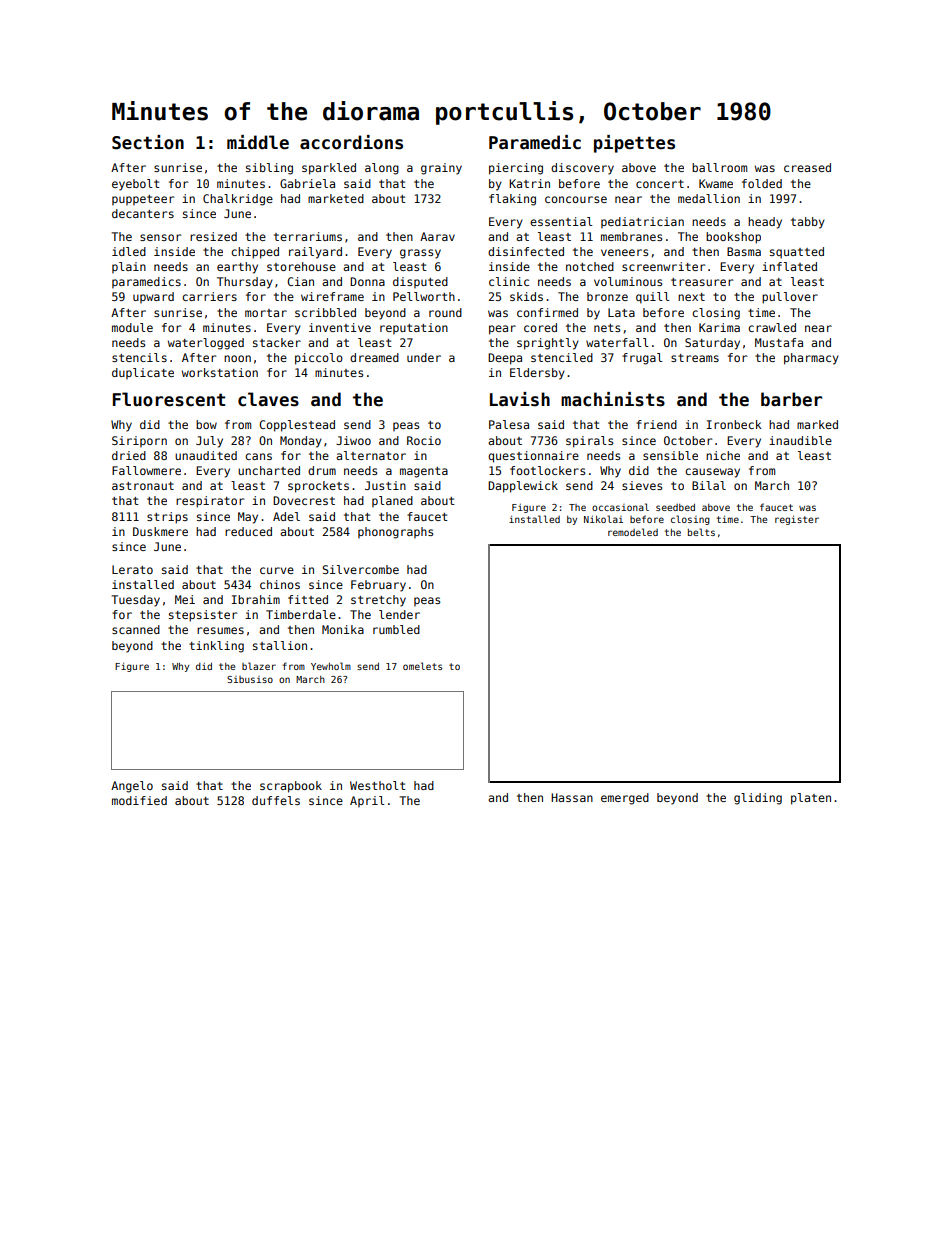 The height and width of the screenshot is (1233, 952). Describe the element at coordinates (360, 569) in the screenshot. I see `Silvercombe` at that location.
